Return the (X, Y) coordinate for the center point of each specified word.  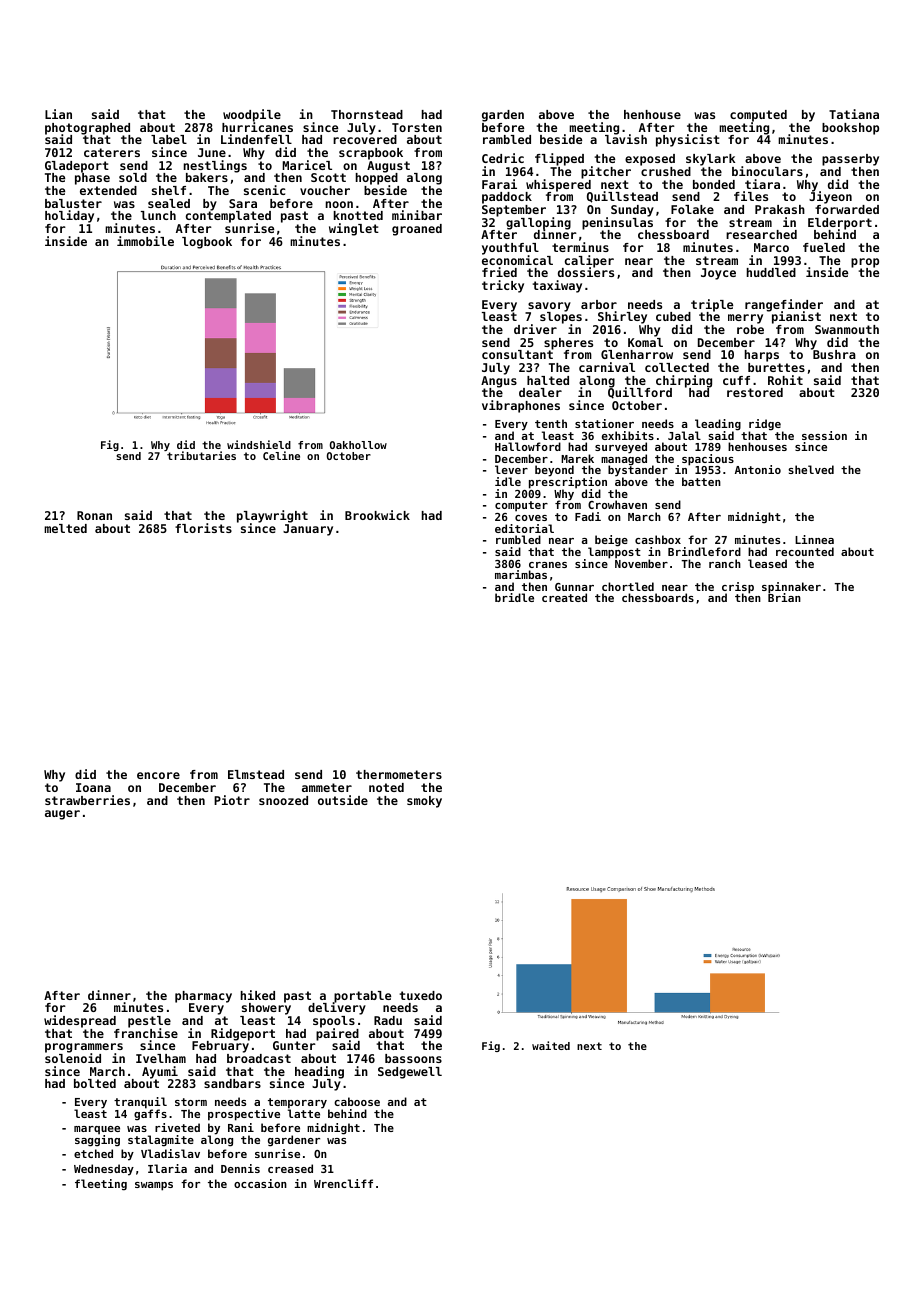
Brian (784, 598)
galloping (538, 223)
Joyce (718, 274)
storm (191, 1102)
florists (203, 528)
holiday (69, 216)
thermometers (399, 774)
